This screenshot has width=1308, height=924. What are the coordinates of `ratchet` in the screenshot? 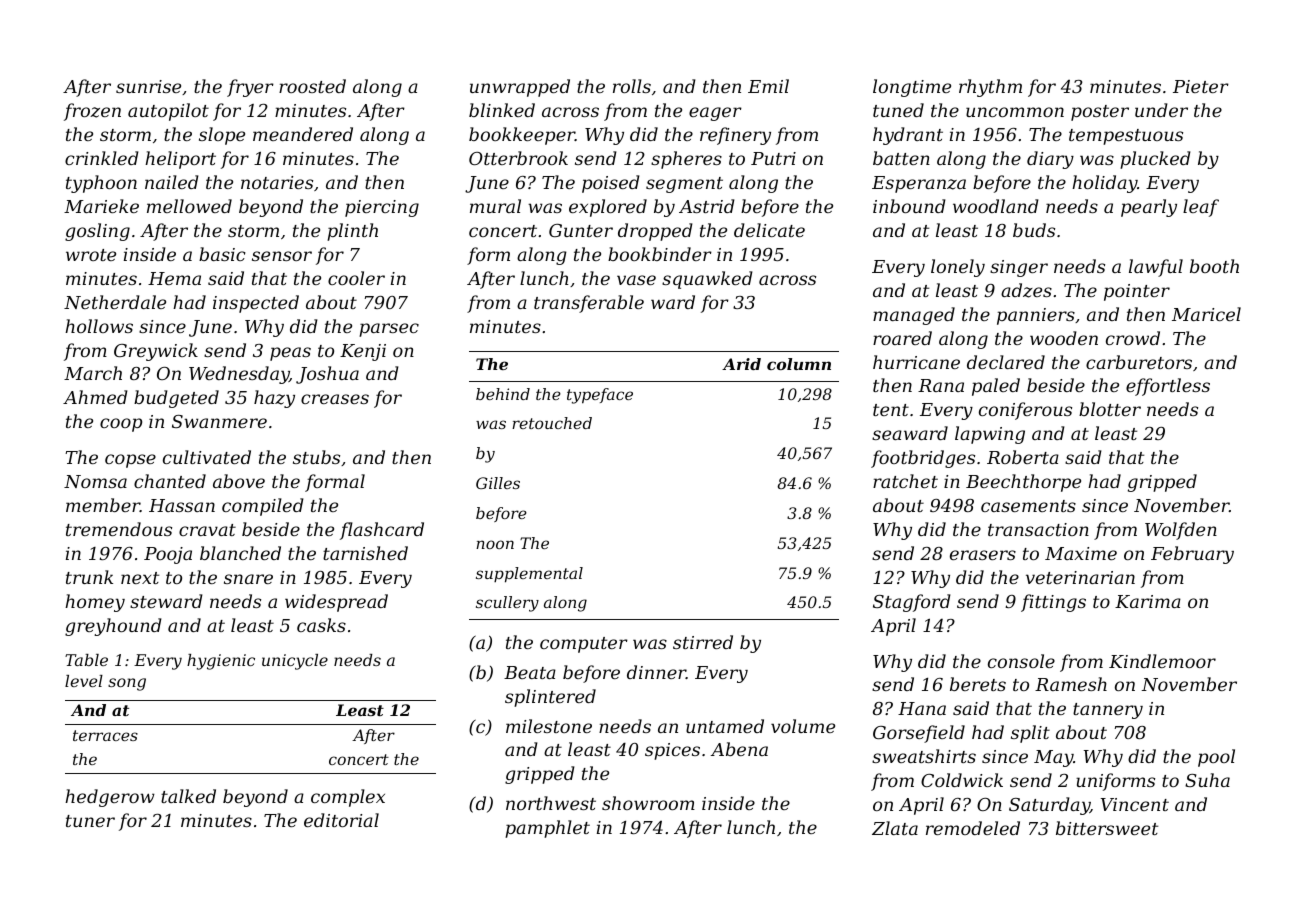 It's located at (905, 481).
